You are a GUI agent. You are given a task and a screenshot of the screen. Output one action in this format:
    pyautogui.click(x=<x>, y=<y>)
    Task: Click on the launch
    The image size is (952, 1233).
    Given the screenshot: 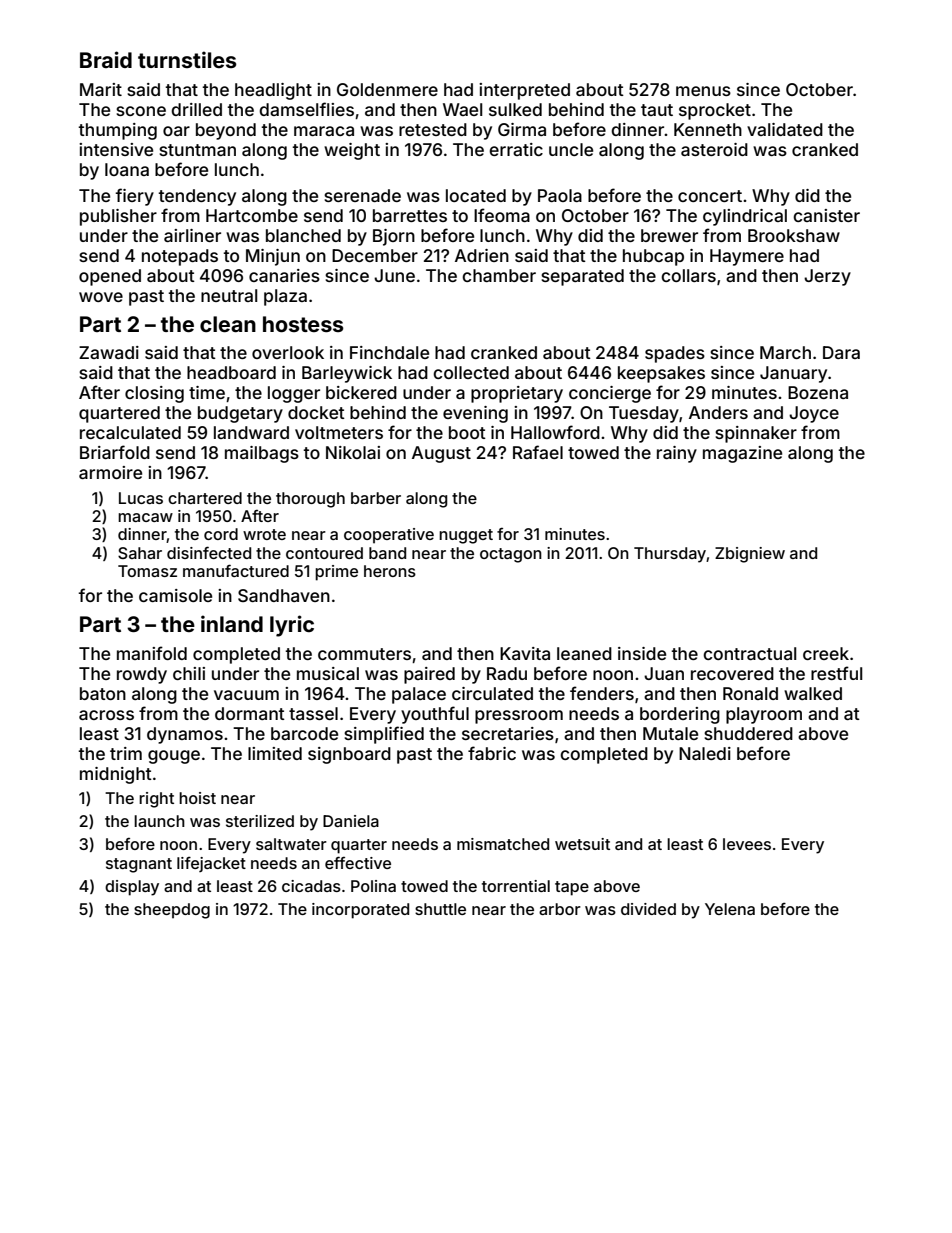 What is the action you would take?
    pyautogui.click(x=159, y=821)
